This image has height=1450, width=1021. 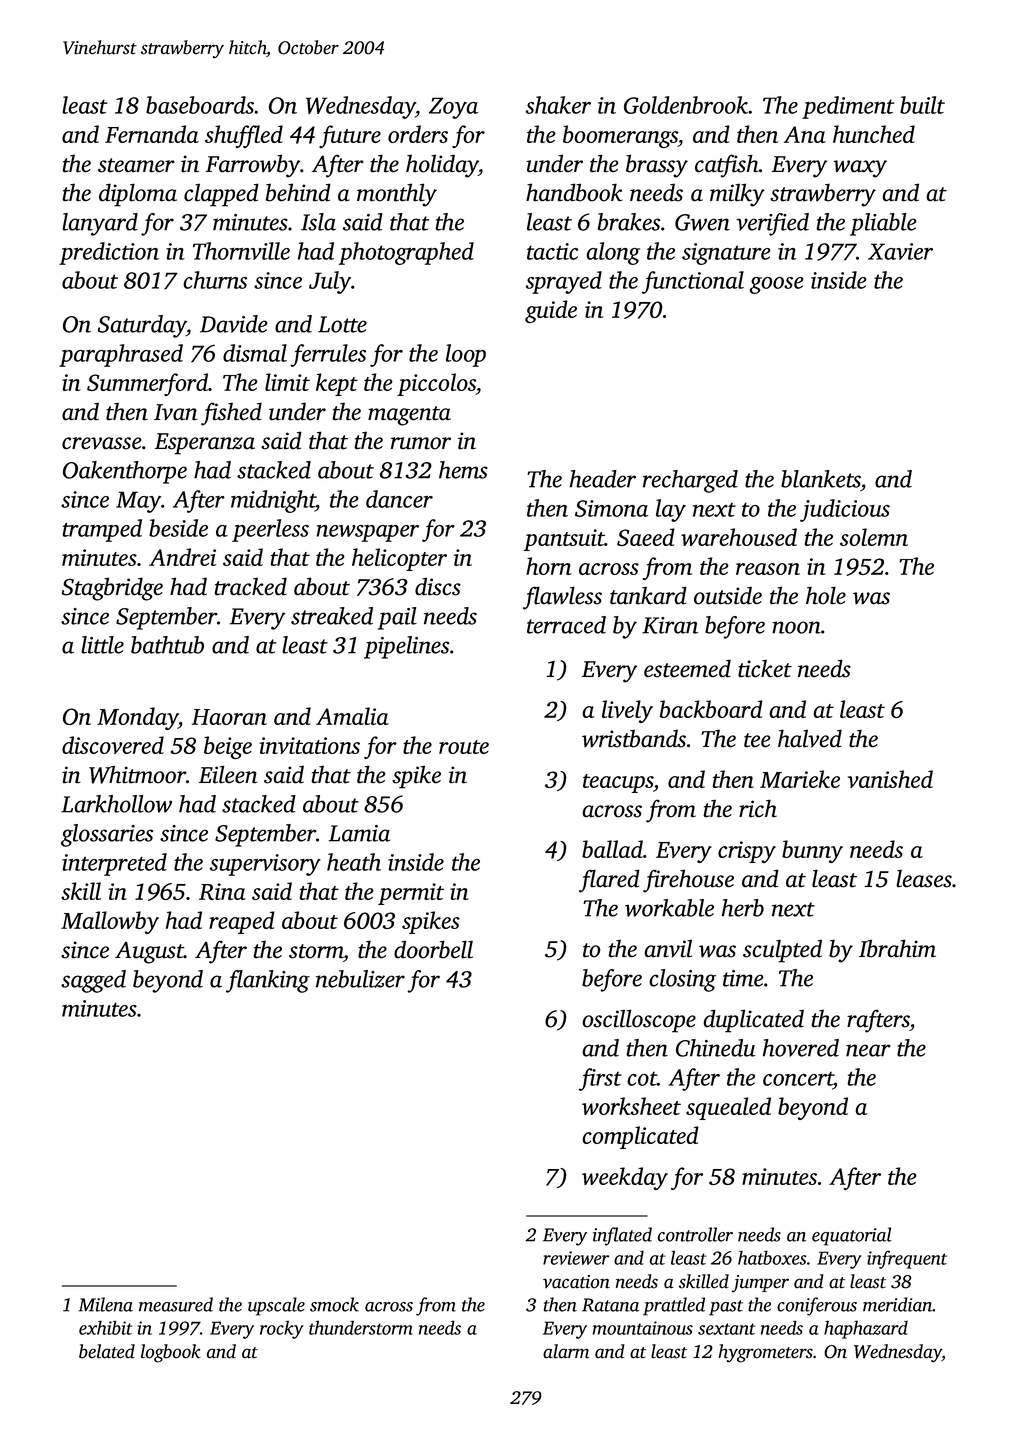 What do you see at coordinates (737, 195) in the image?
I see `milky` at bounding box center [737, 195].
